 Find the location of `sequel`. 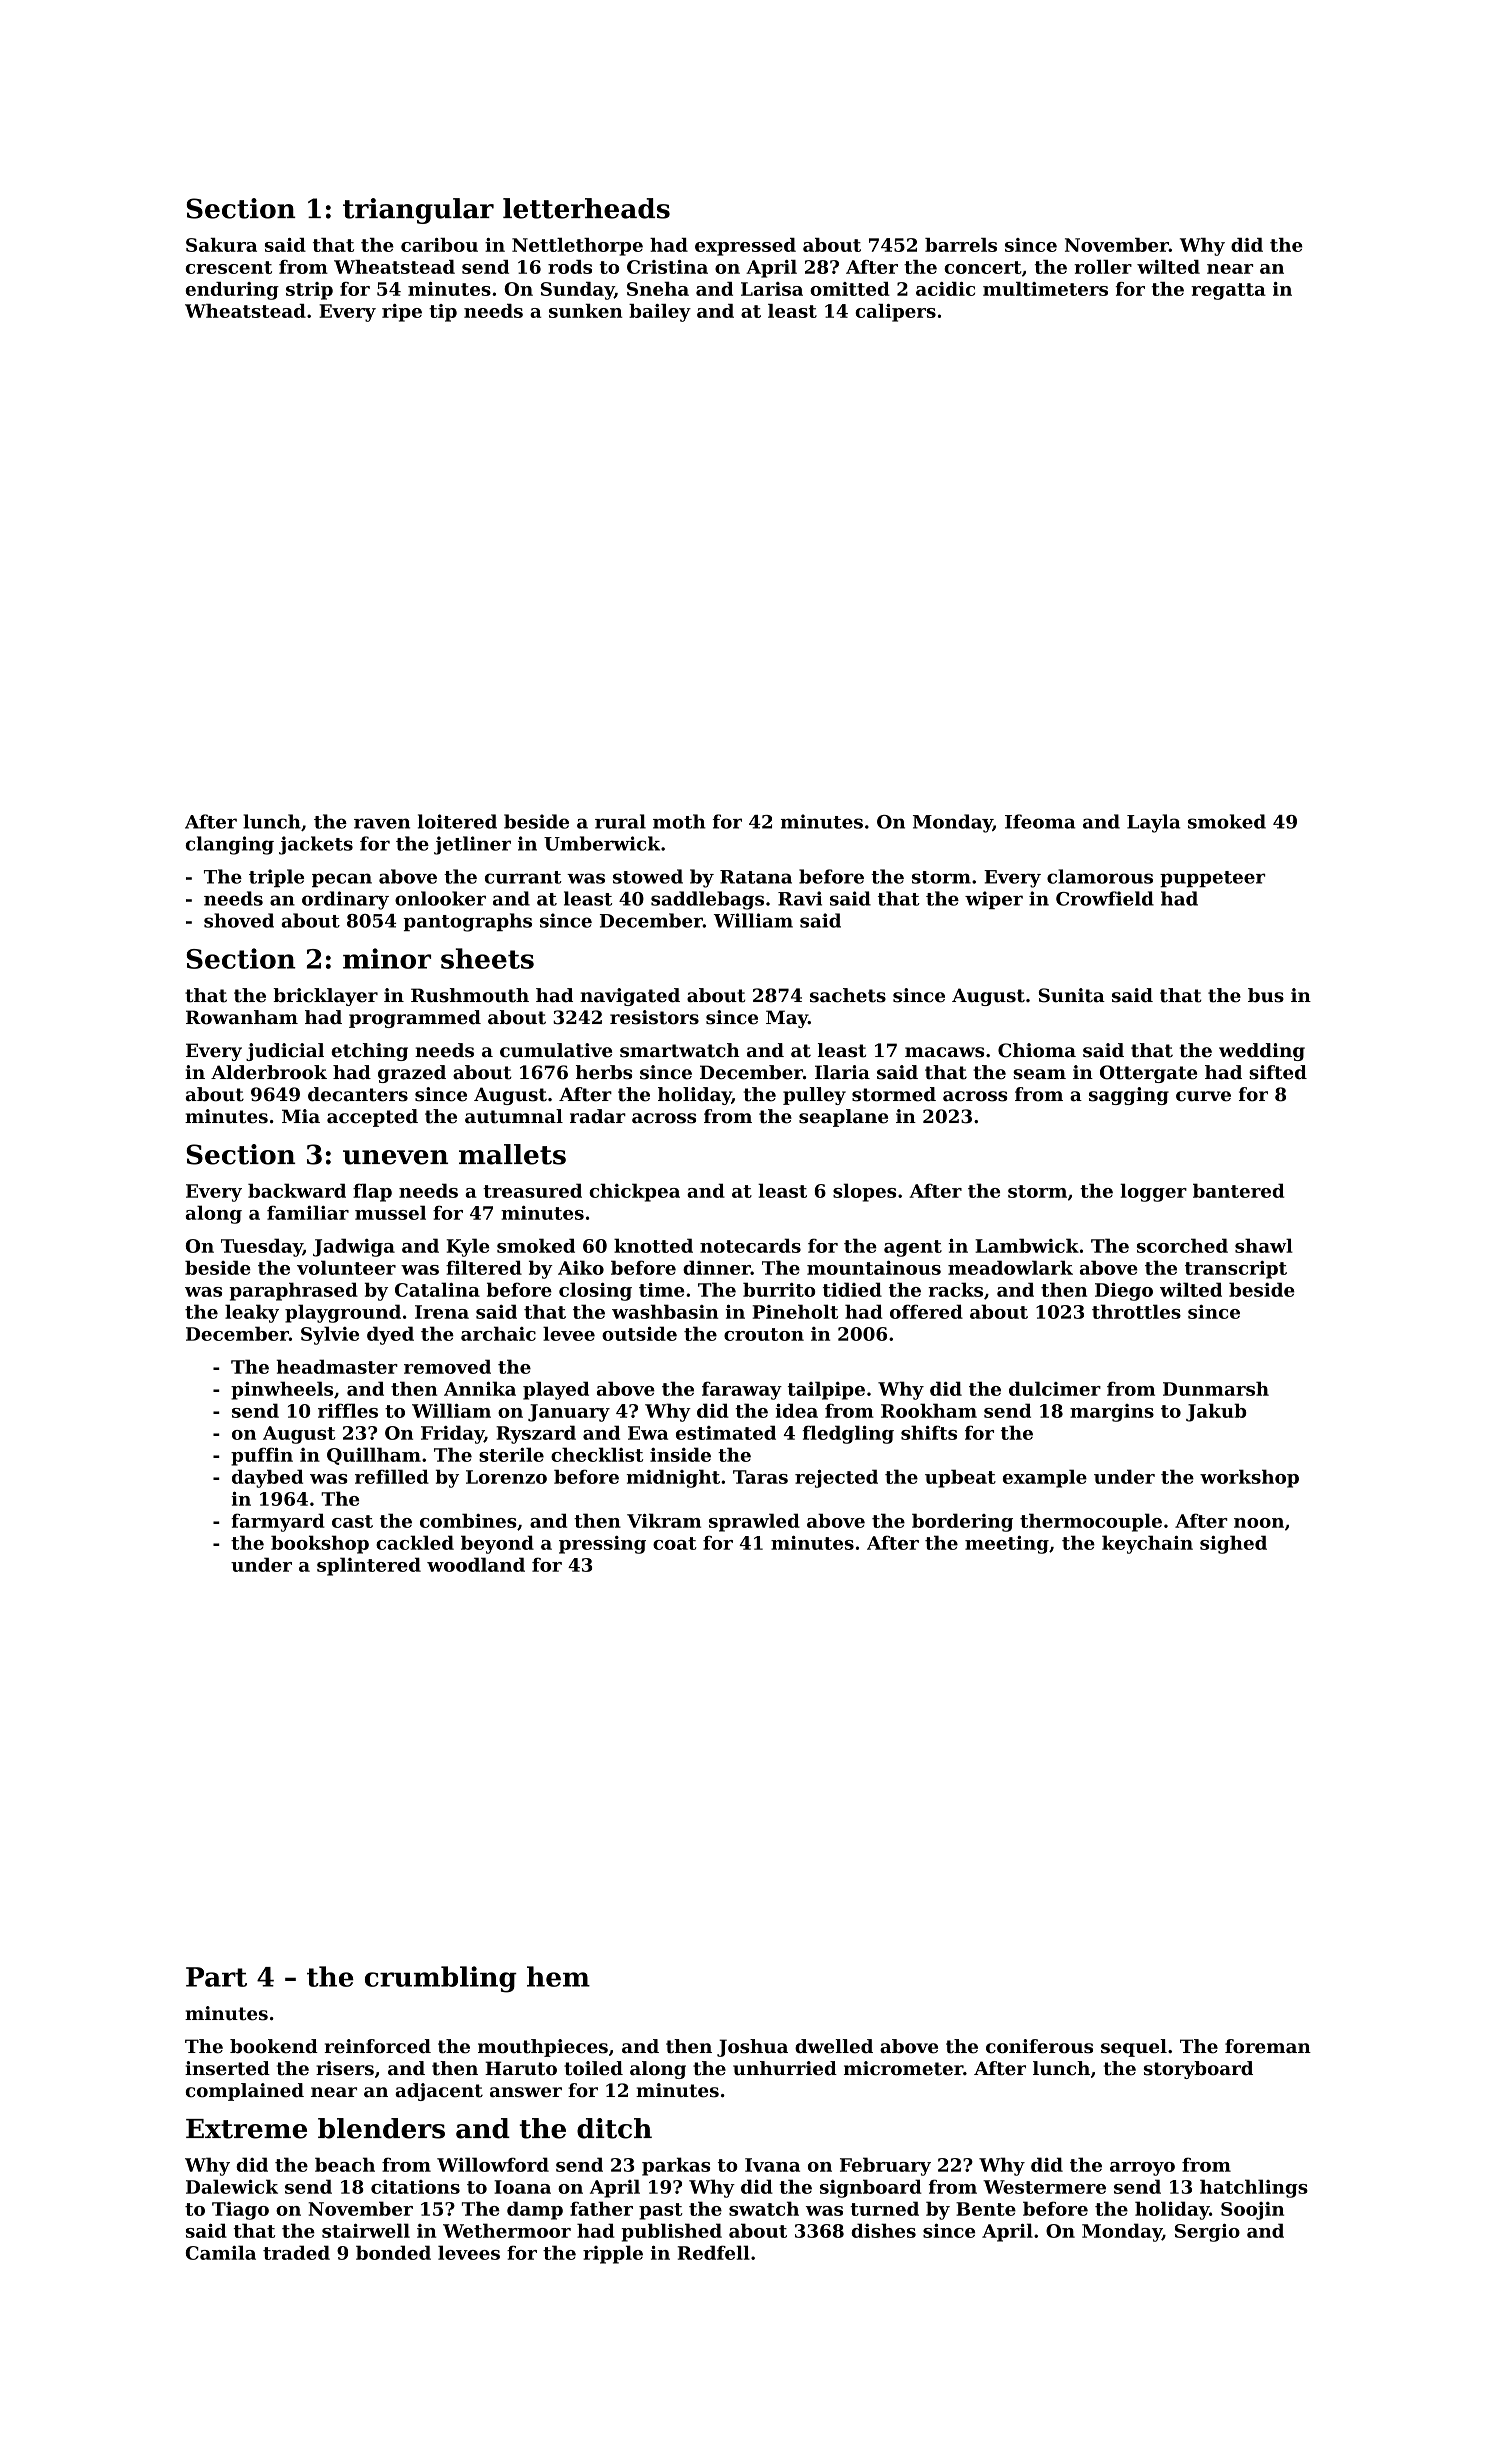

sequel is located at coordinates (1134, 2048).
